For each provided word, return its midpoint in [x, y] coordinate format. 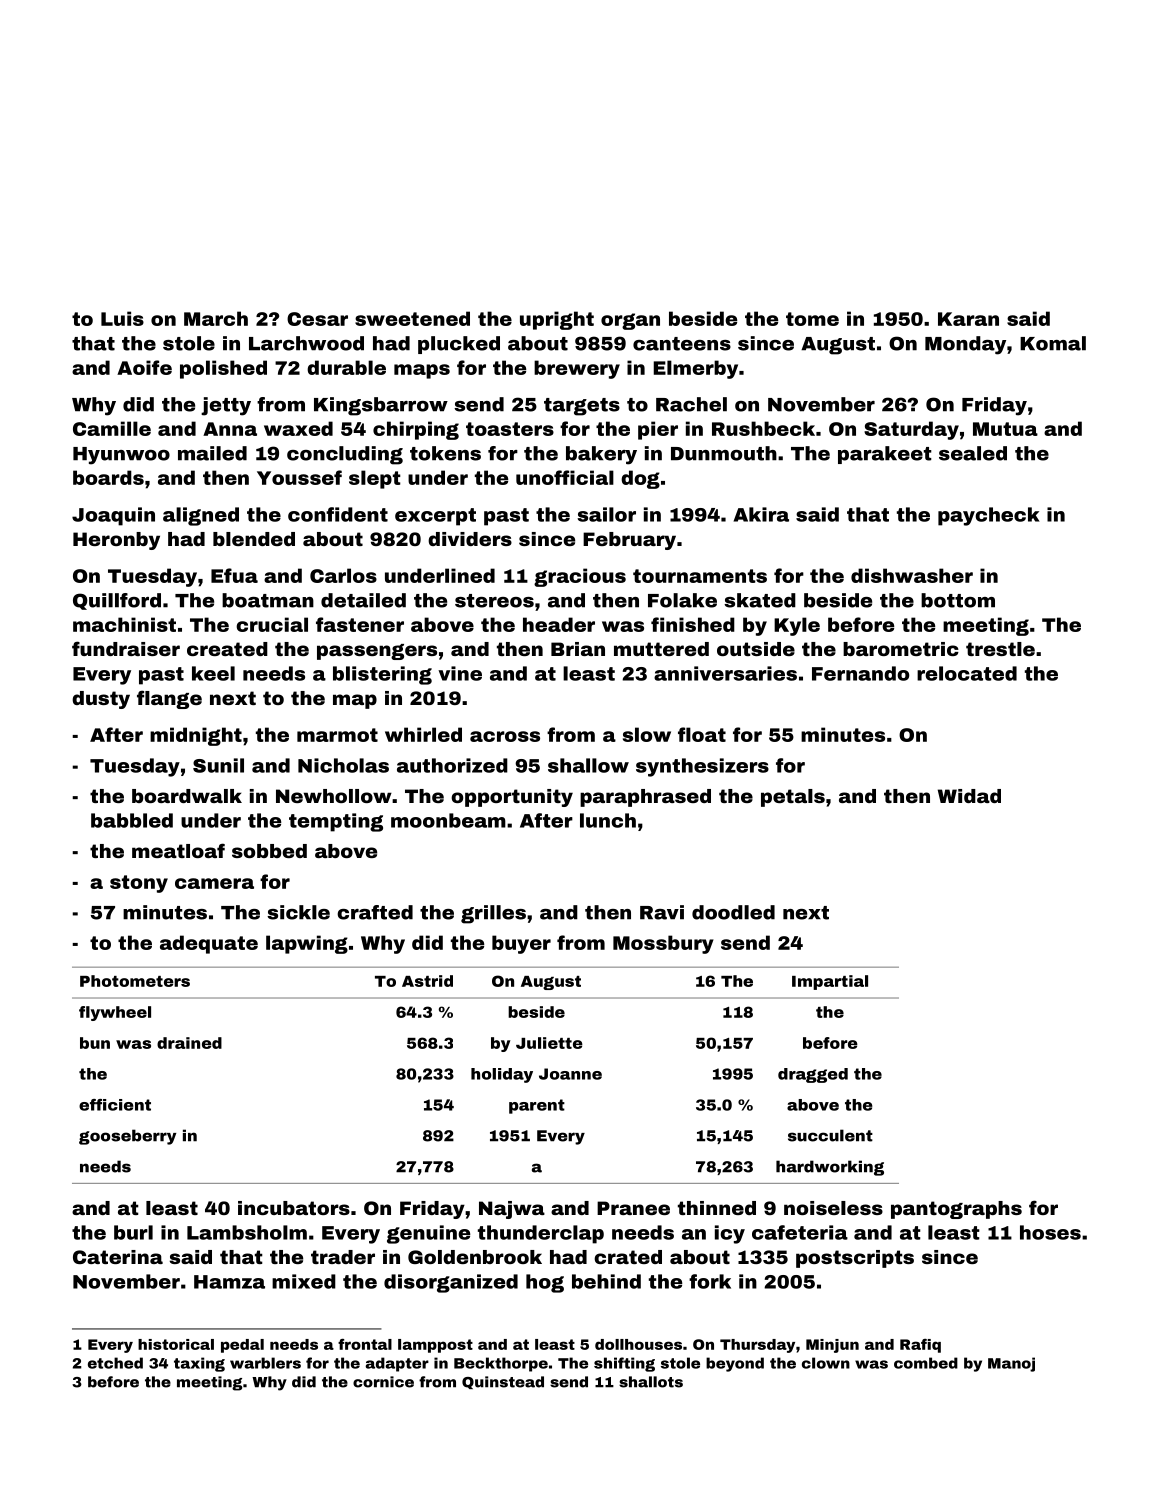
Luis [122, 318]
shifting [624, 1364]
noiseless [833, 1208]
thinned [717, 1208]
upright [557, 320]
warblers [265, 1363]
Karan [968, 319]
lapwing [307, 944]
